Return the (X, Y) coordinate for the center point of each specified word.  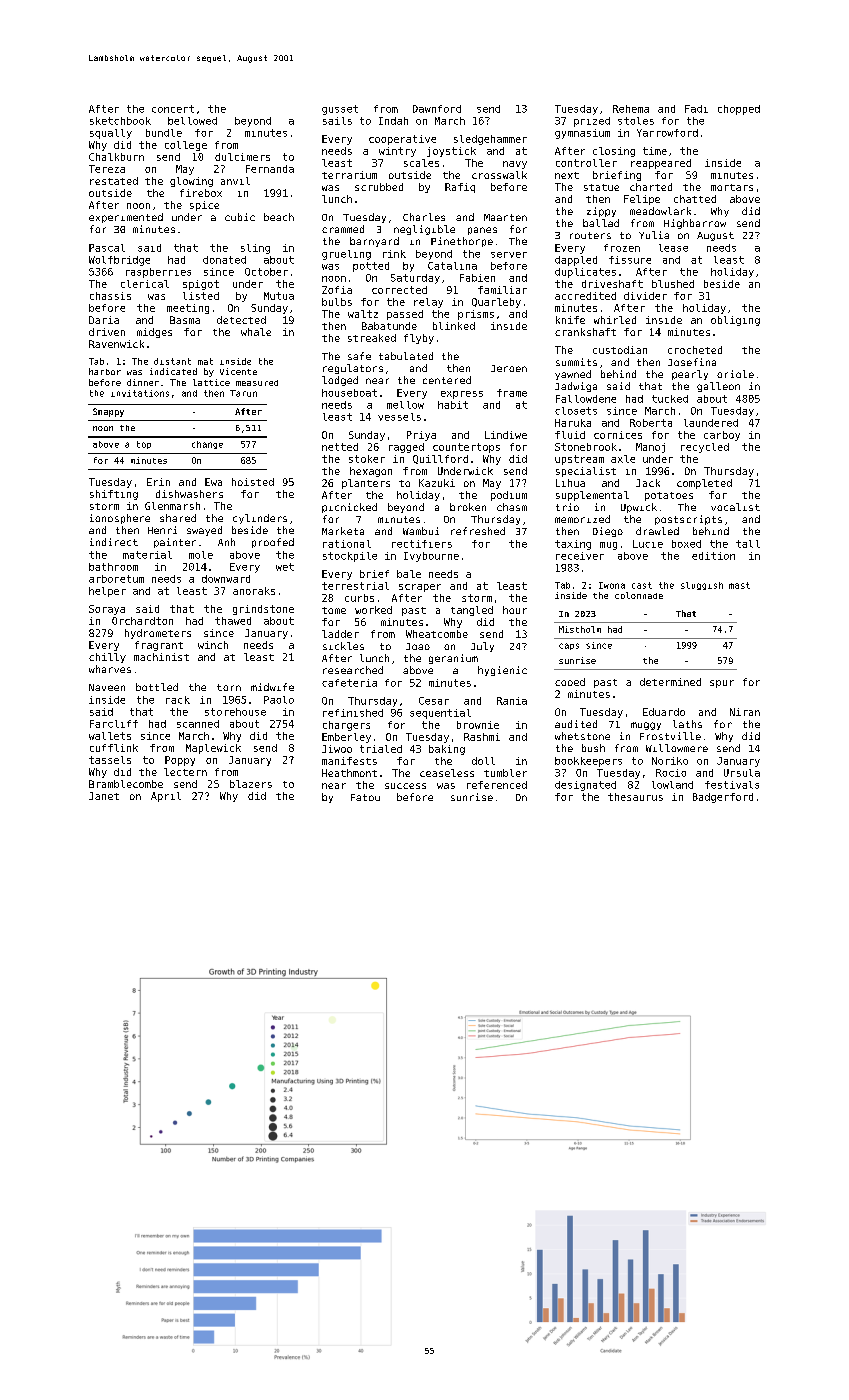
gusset (340, 110)
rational (347, 544)
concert (173, 109)
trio (567, 507)
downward (226, 579)
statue (601, 187)
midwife (272, 687)
